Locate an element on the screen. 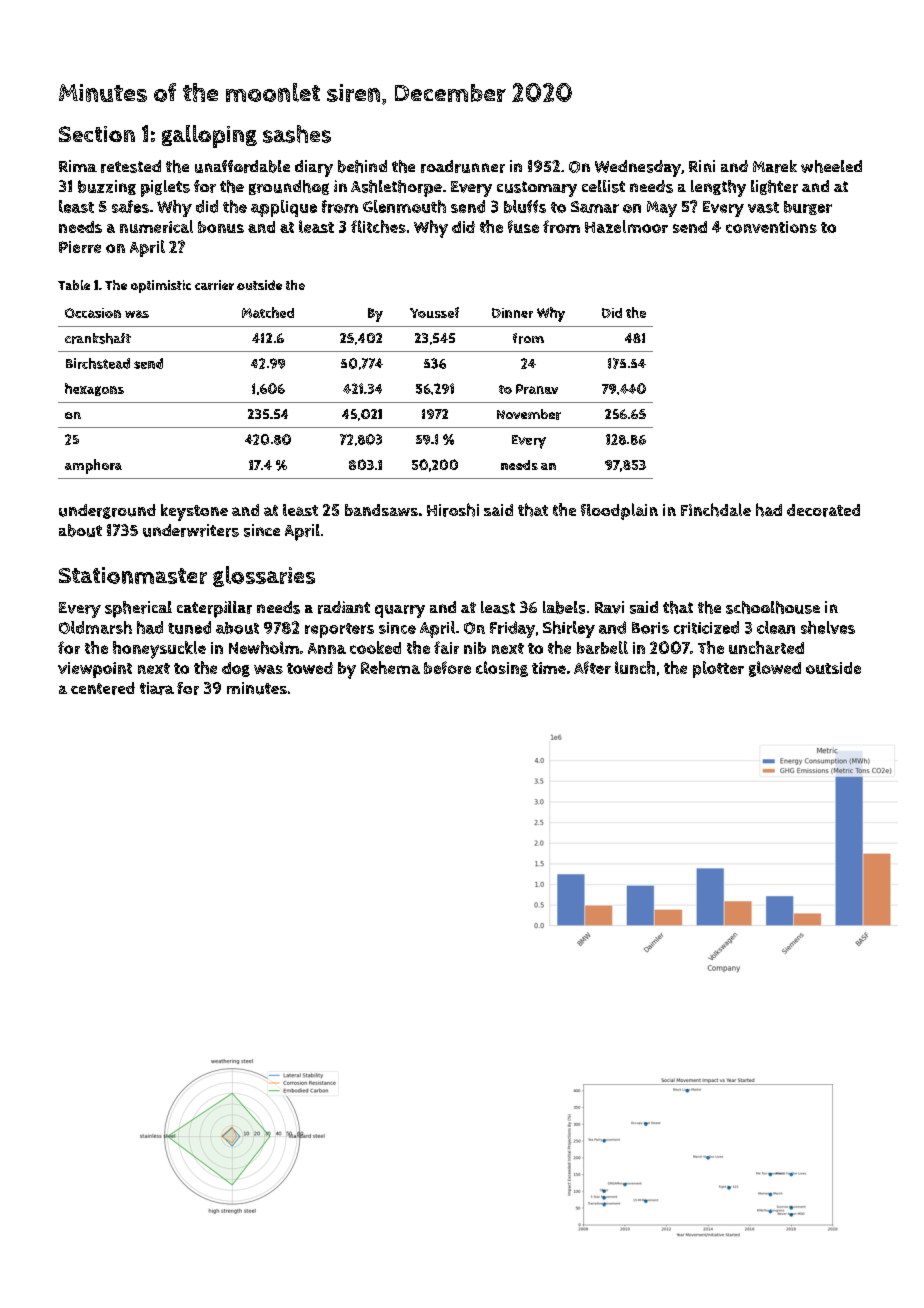 The image size is (924, 1308). tuned is located at coordinates (189, 627).
